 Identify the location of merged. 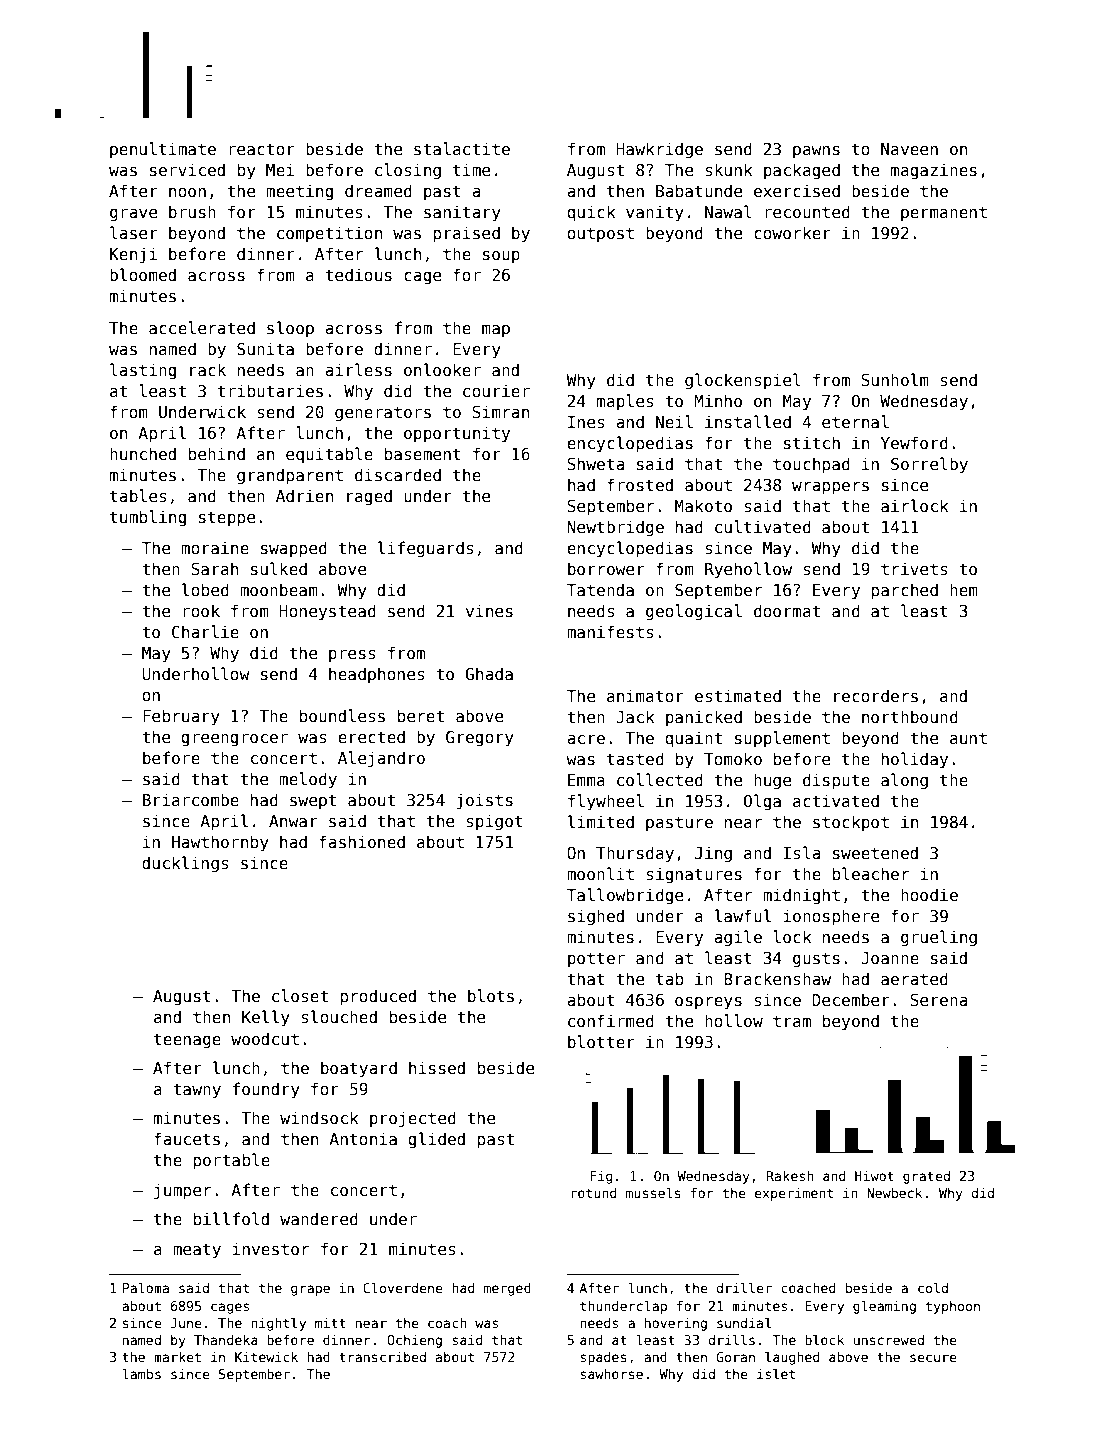
(507, 1289).
